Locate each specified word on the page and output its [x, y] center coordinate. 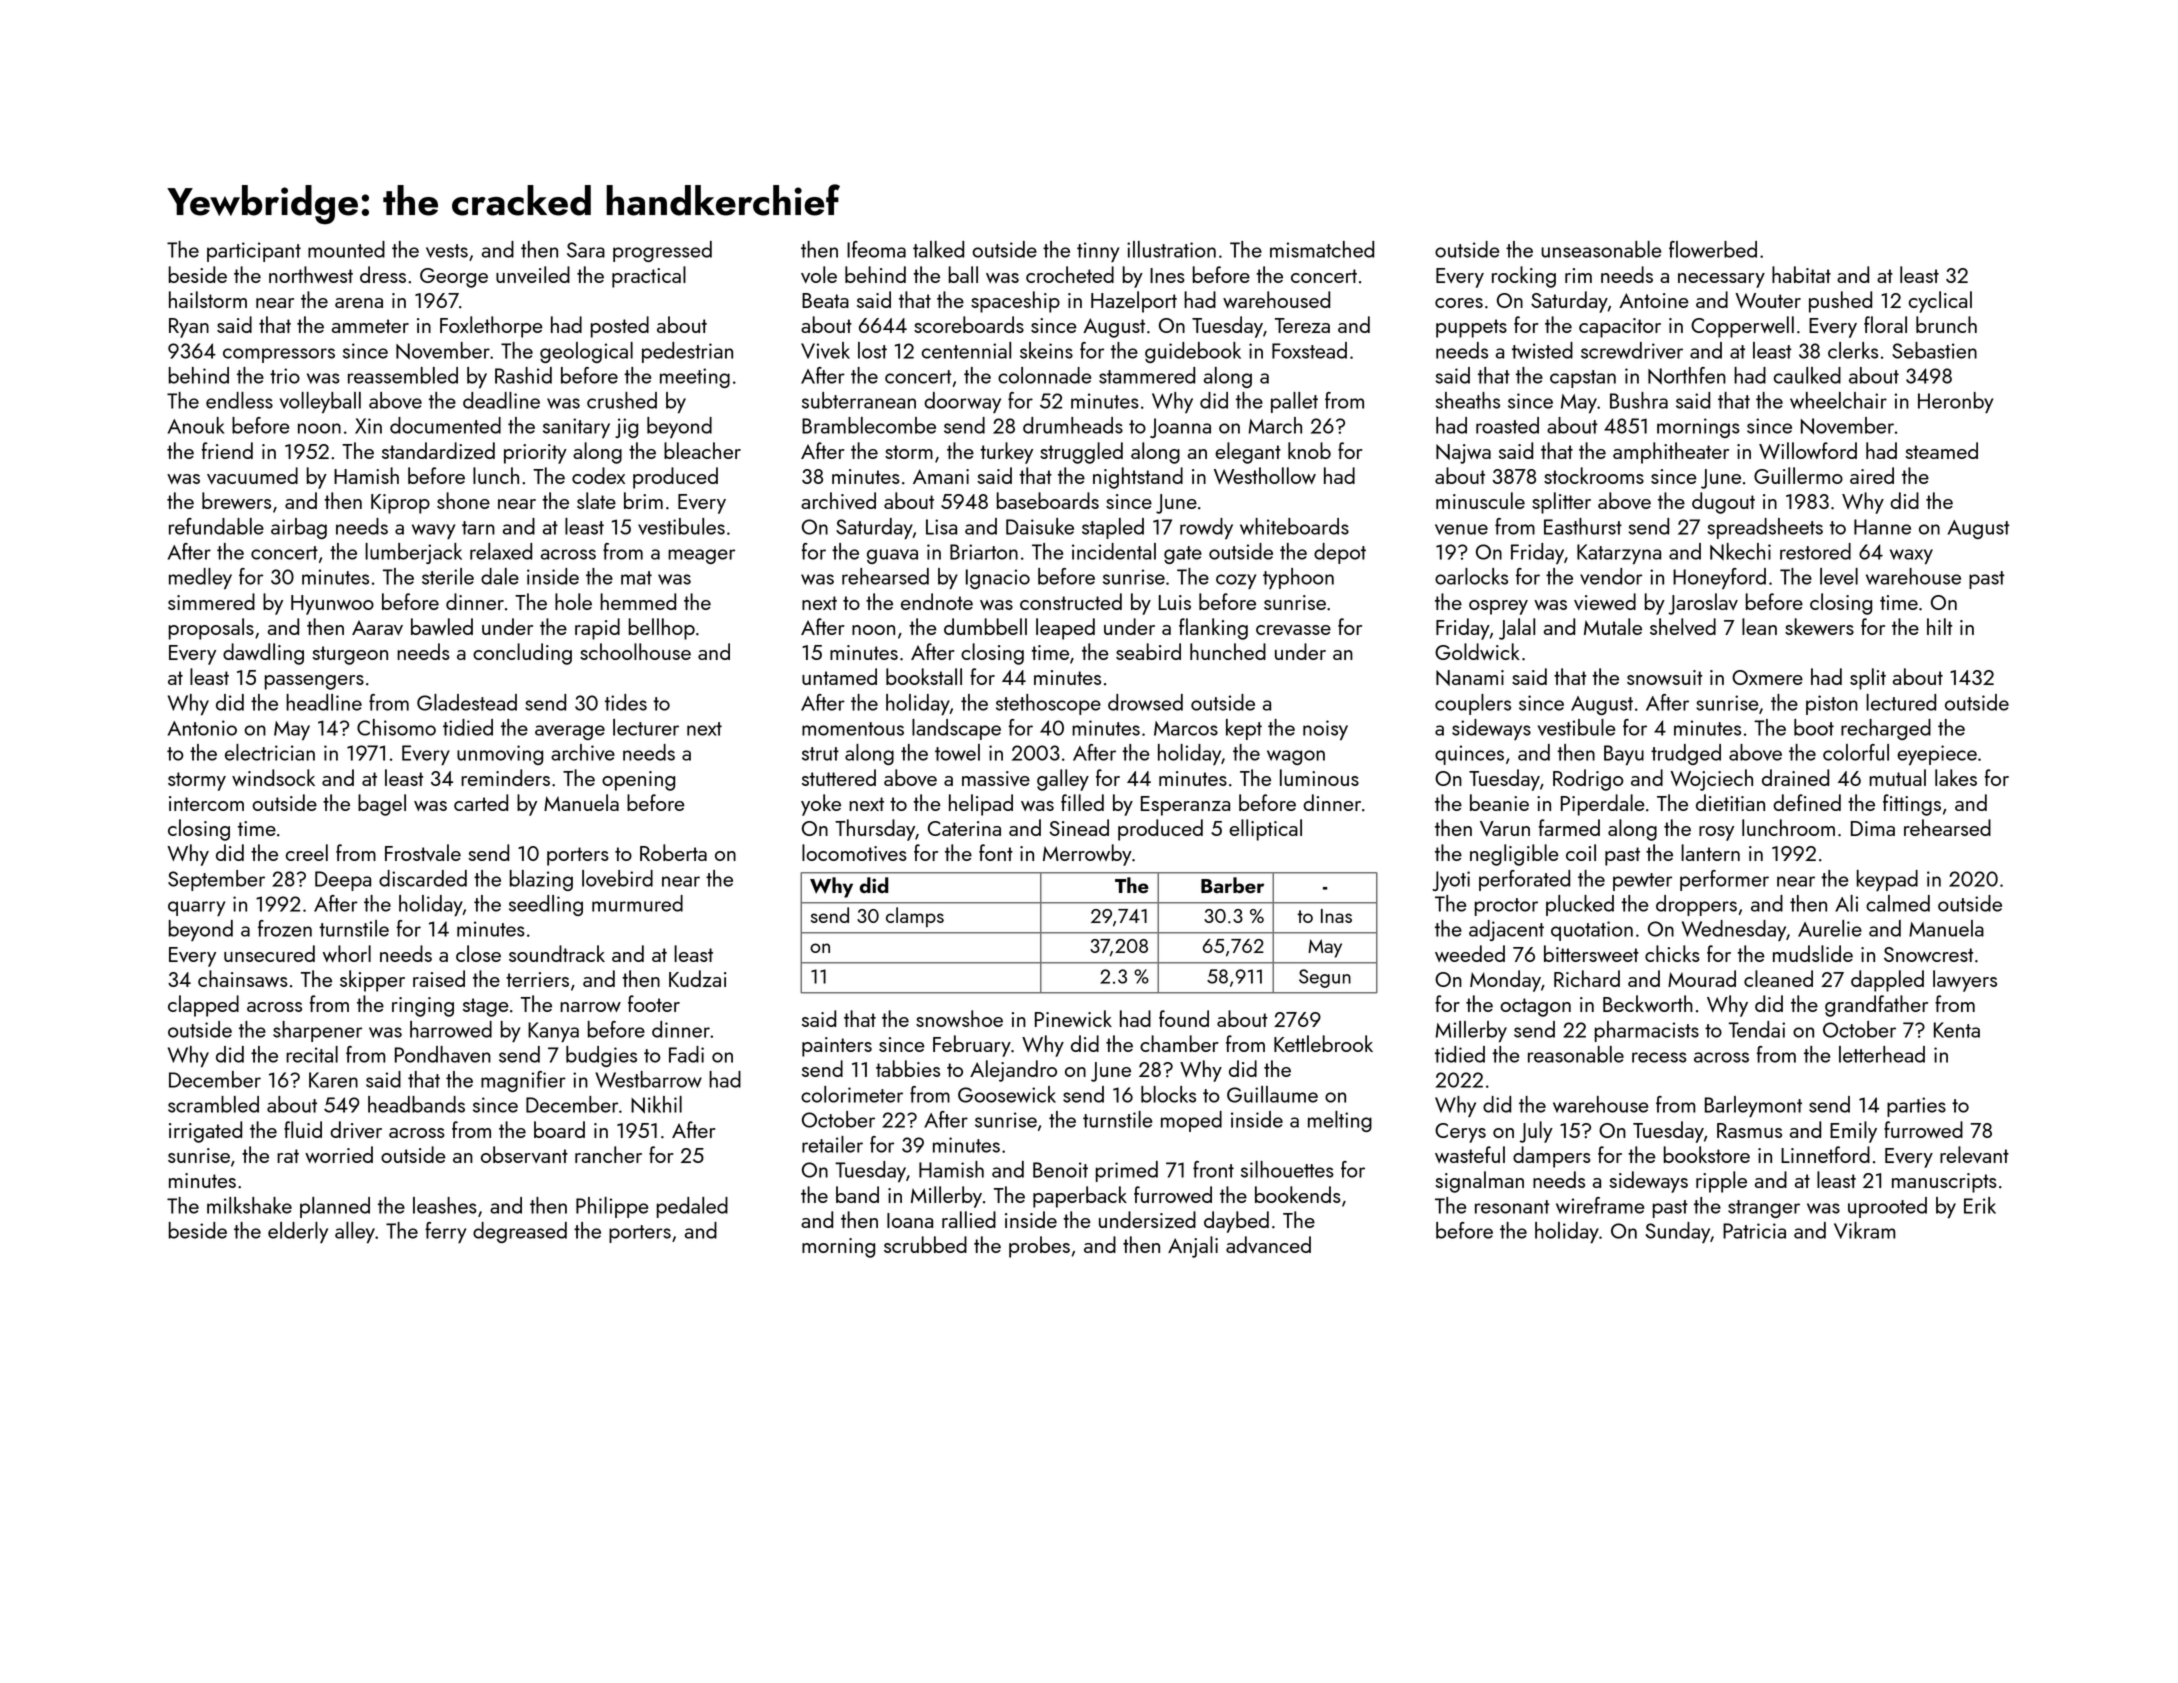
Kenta [1957, 1030]
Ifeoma [876, 249]
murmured [637, 903]
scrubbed [925, 1244]
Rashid [523, 375]
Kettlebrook [1323, 1043]
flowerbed [1713, 249]
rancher [608, 1154]
